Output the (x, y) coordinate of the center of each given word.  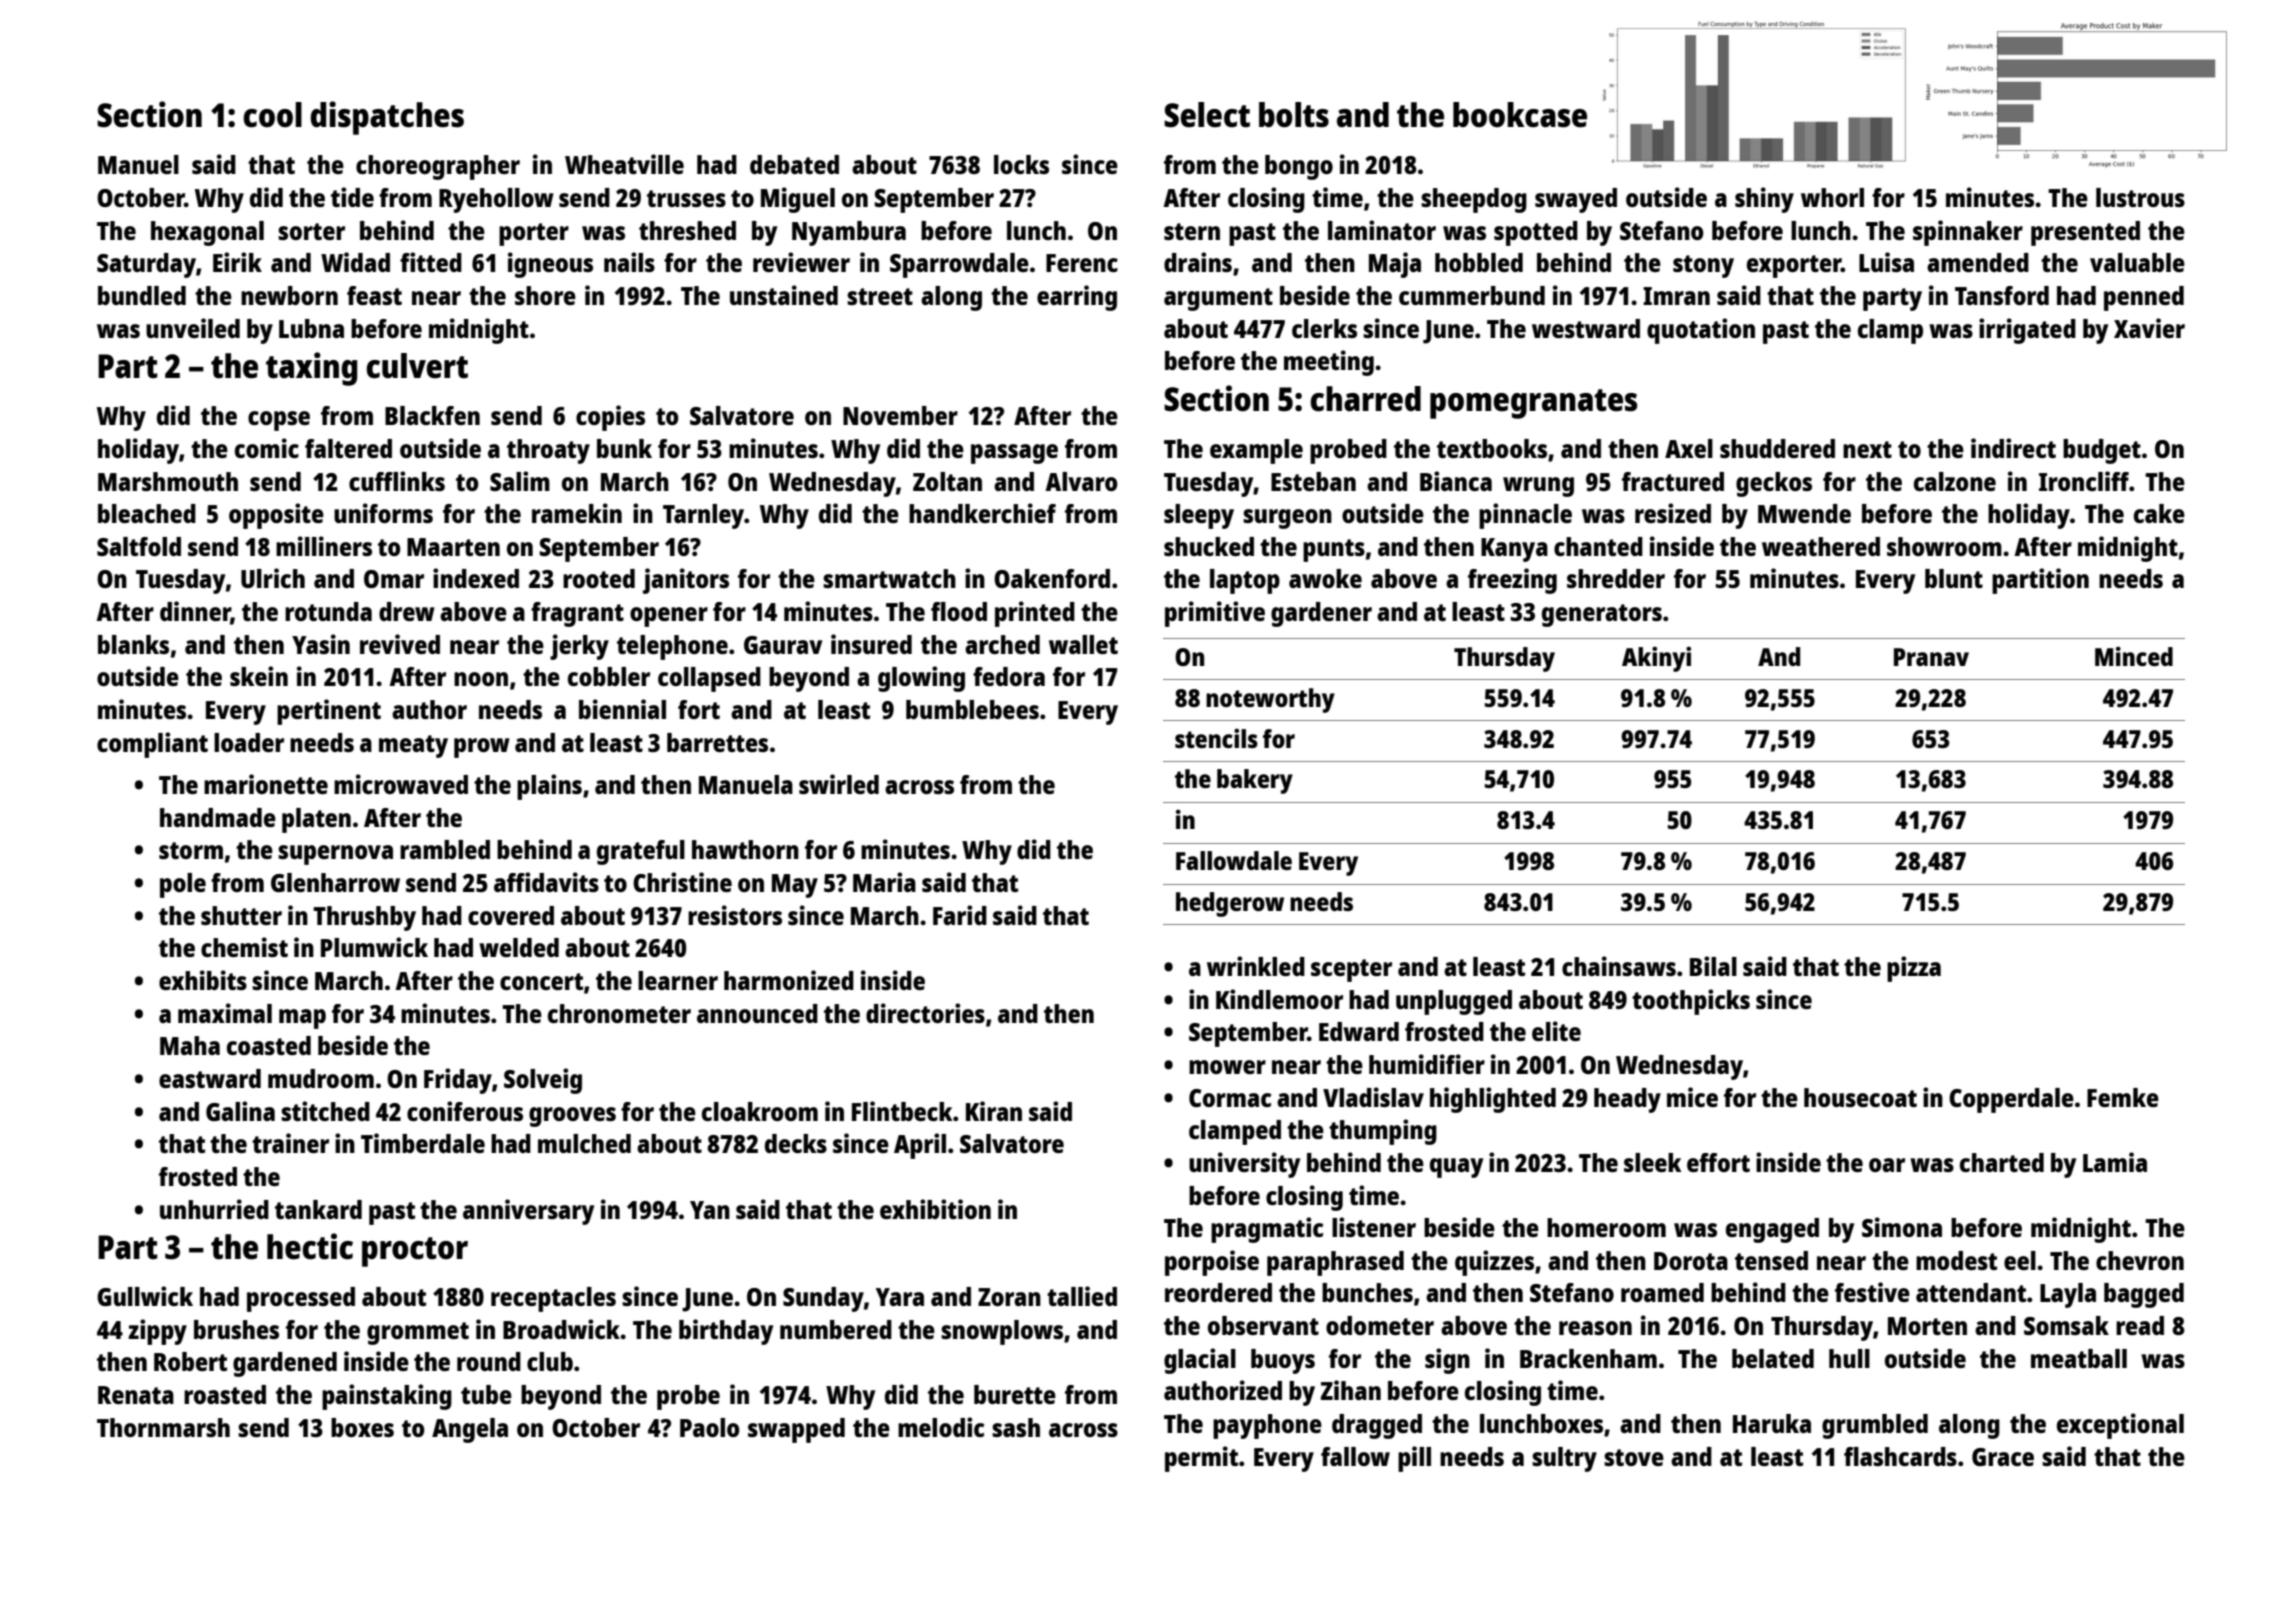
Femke (2123, 1097)
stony (1703, 266)
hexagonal (207, 233)
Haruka (1772, 1423)
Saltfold (139, 546)
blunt (1954, 578)
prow (482, 748)
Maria (884, 882)
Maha (190, 1045)
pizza (1914, 969)
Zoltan (947, 481)
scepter (1351, 970)
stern (1192, 231)
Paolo (710, 1427)
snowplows (1002, 1332)
